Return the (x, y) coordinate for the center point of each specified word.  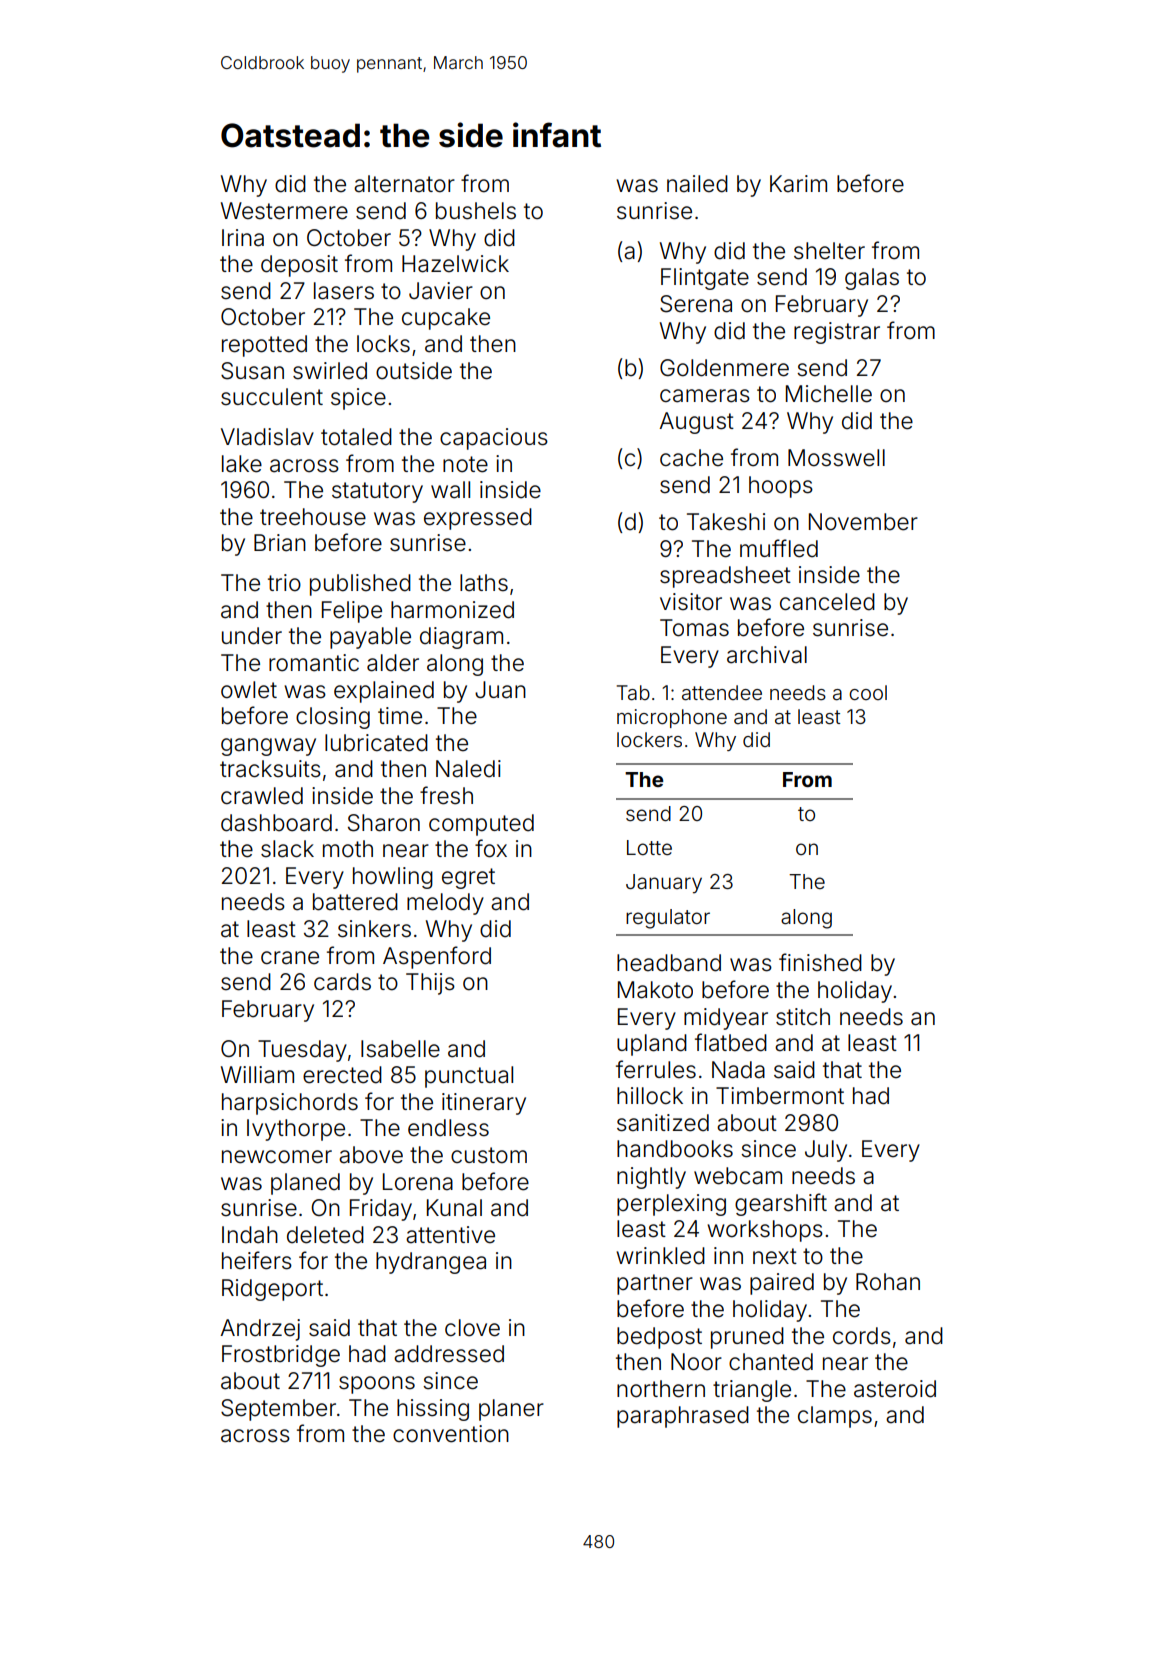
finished (820, 962)
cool (868, 692)
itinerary (484, 1104)
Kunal (454, 1208)
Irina (243, 238)
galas (872, 279)
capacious (494, 439)
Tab (633, 692)
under (252, 636)
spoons (377, 1385)
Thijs (430, 984)
